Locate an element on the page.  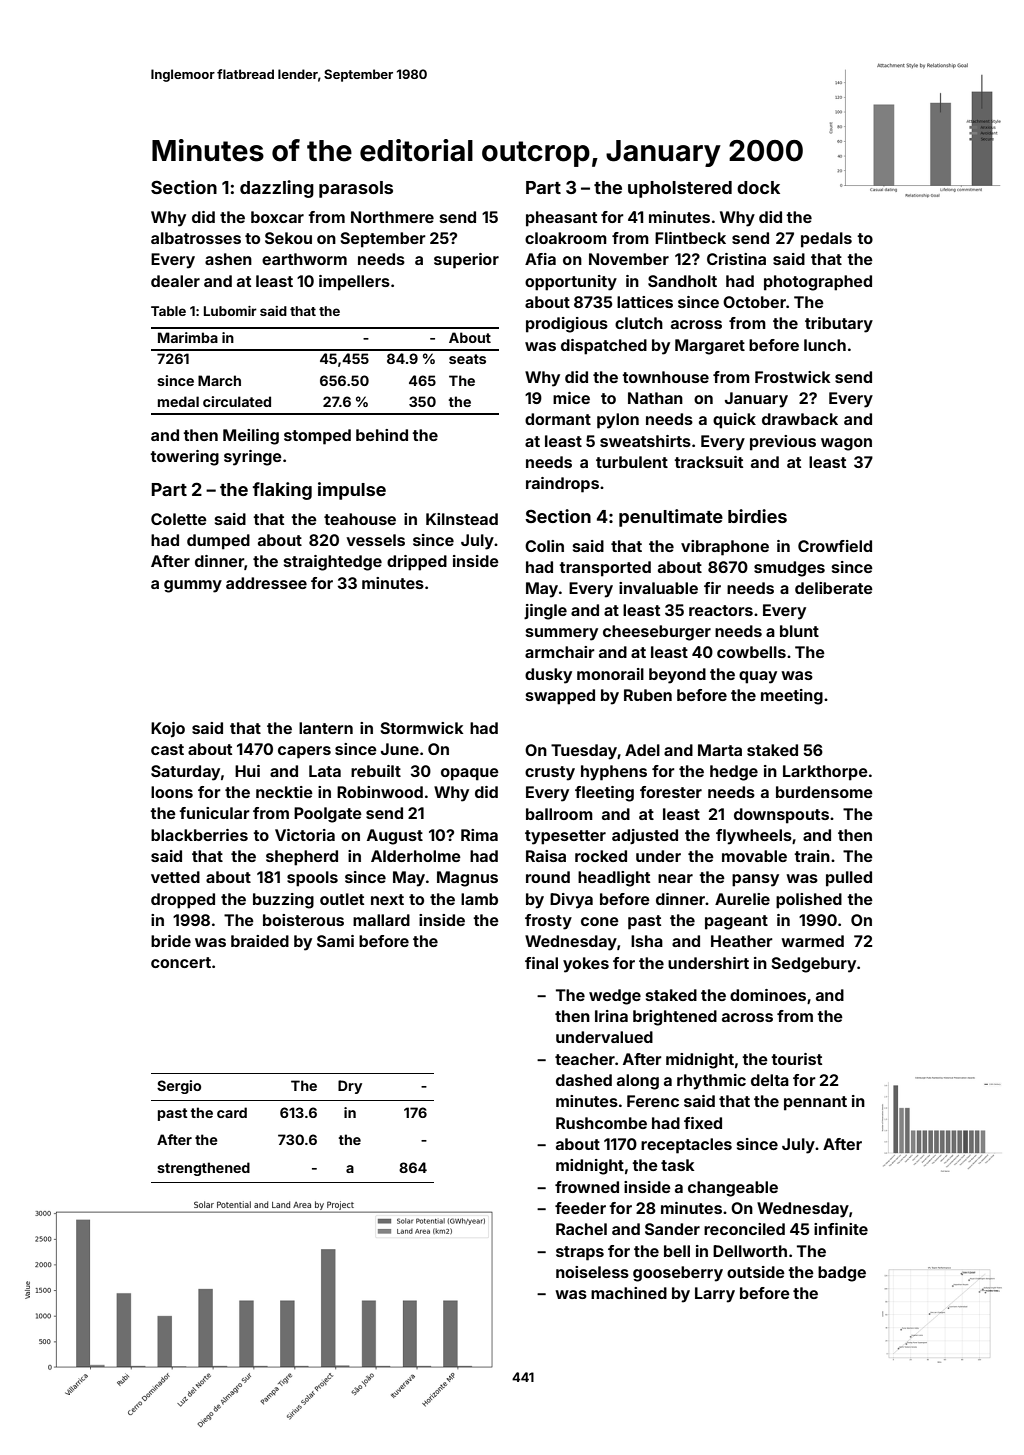
dormant is located at coordinates (558, 419).
